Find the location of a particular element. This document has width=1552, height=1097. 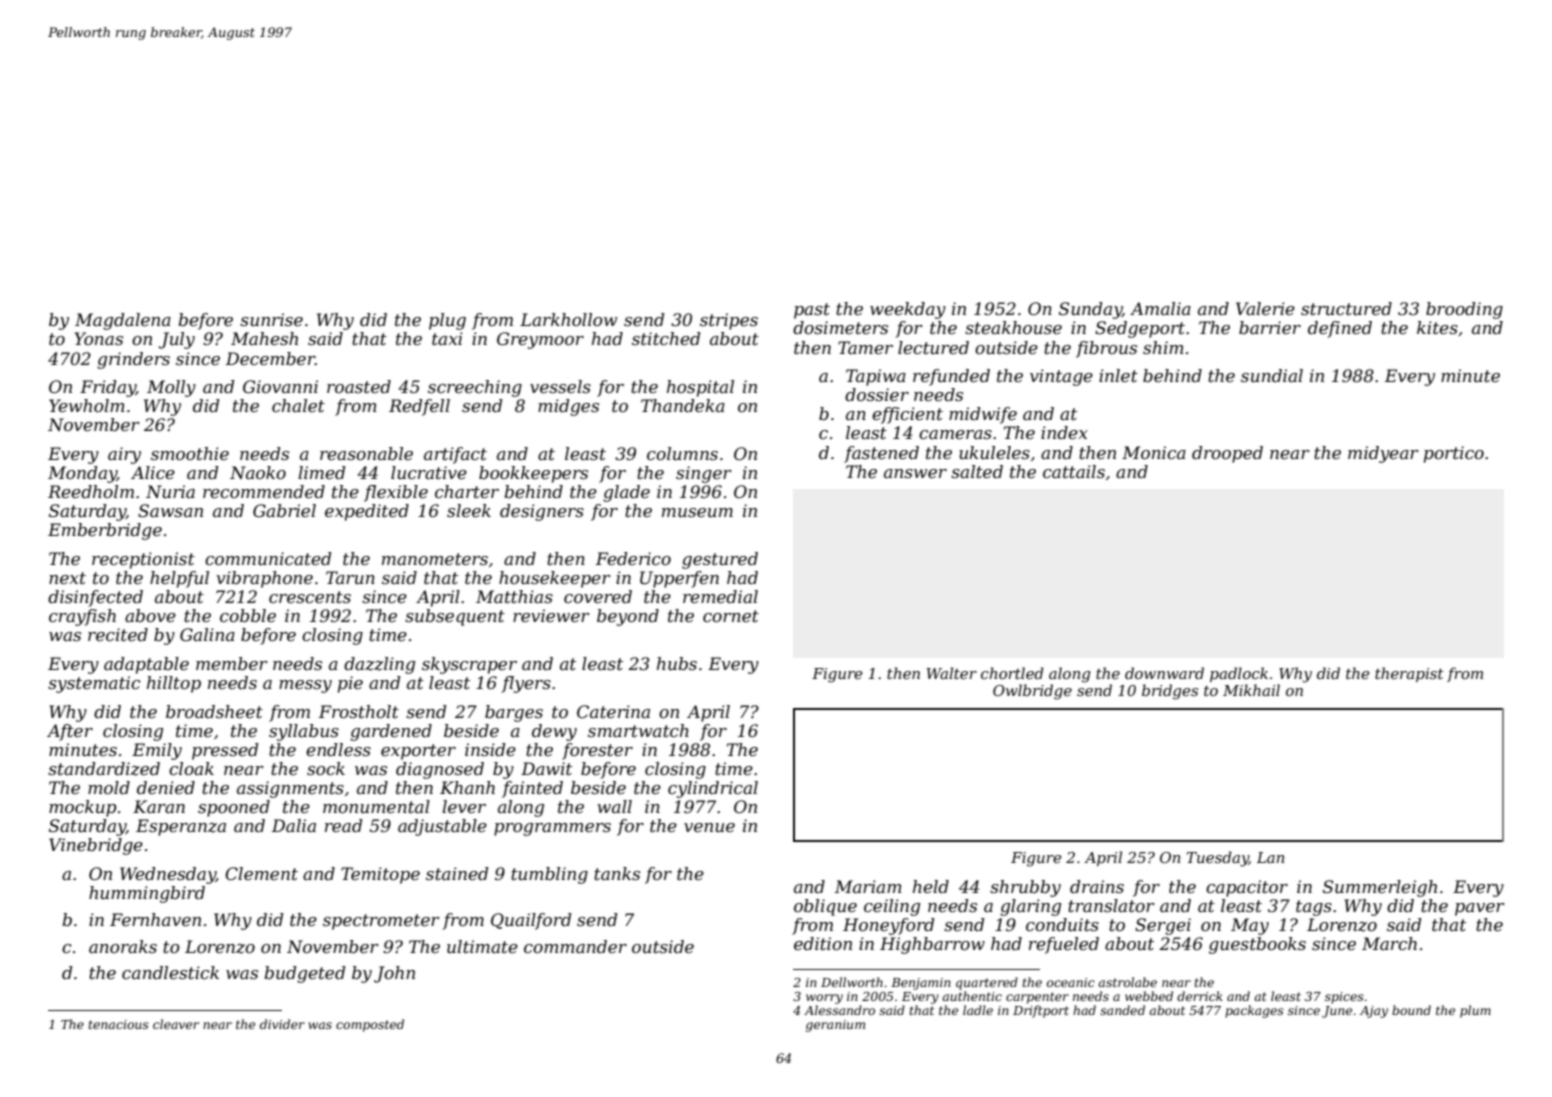

Thandeka is located at coordinates (683, 405).
